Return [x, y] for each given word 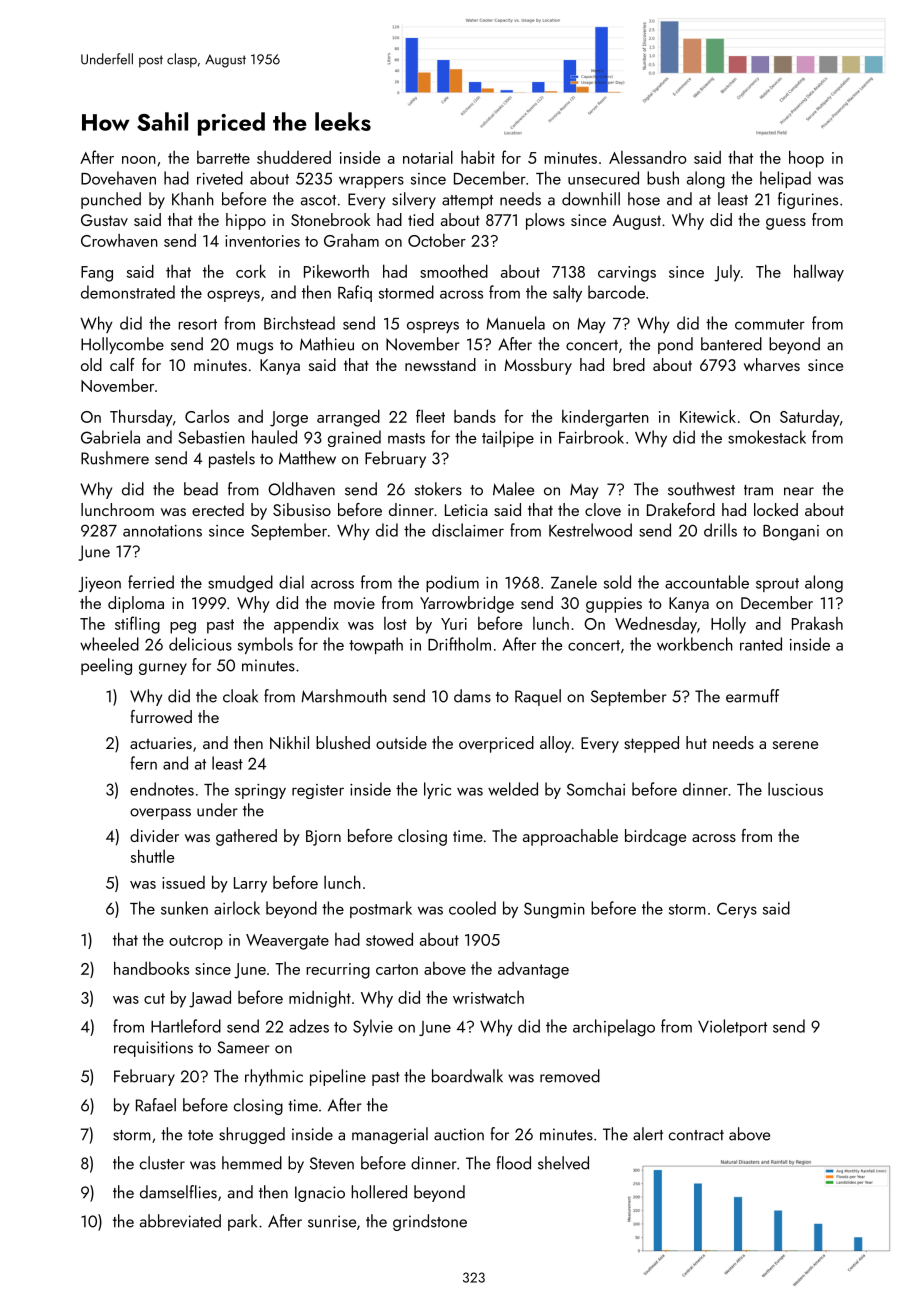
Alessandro [647, 157]
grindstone [430, 1222]
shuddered [294, 157]
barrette [223, 157]
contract [696, 1135]
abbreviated [180, 1221]
